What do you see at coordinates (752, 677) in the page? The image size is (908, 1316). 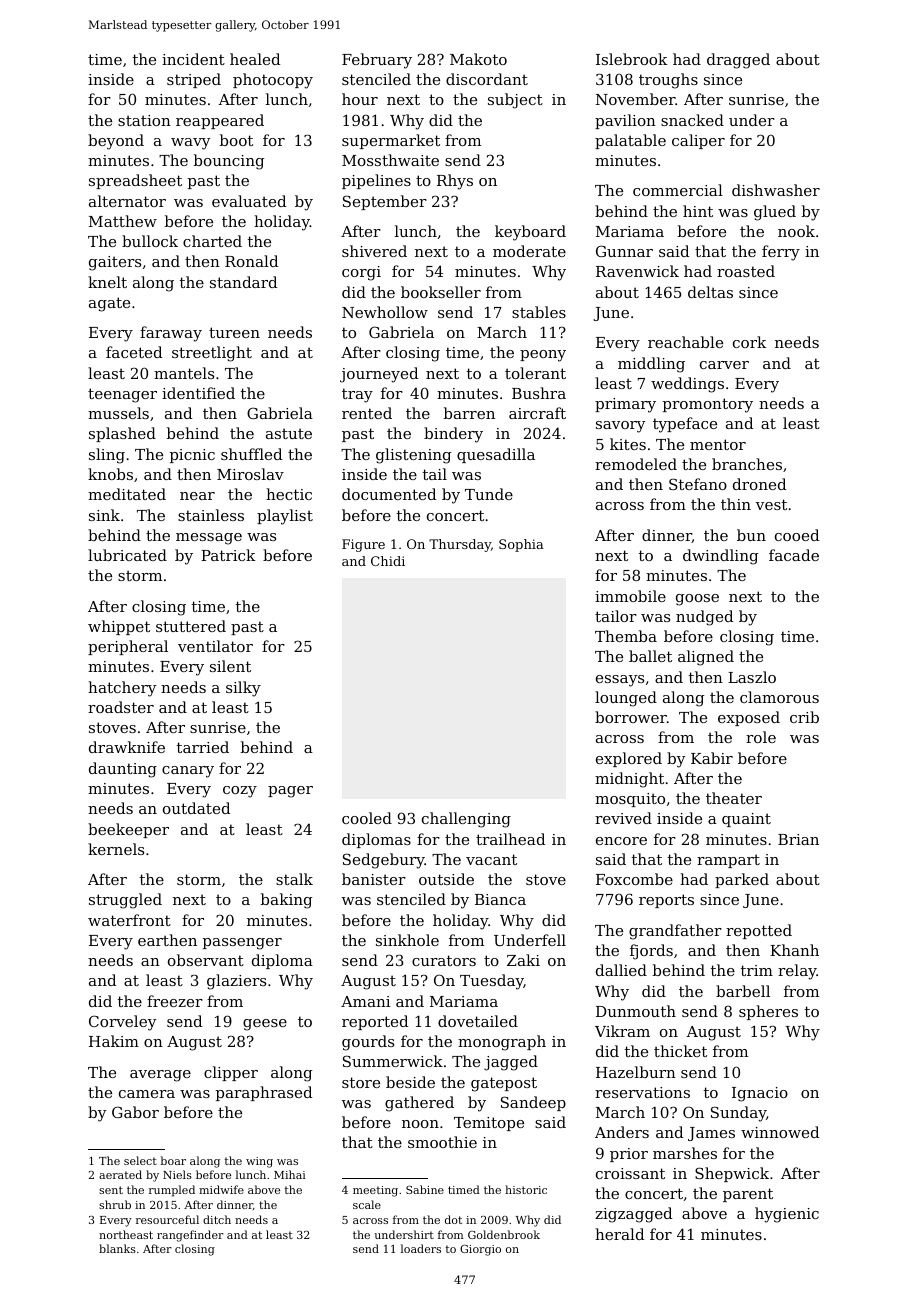 I see `Laszlo` at bounding box center [752, 677].
